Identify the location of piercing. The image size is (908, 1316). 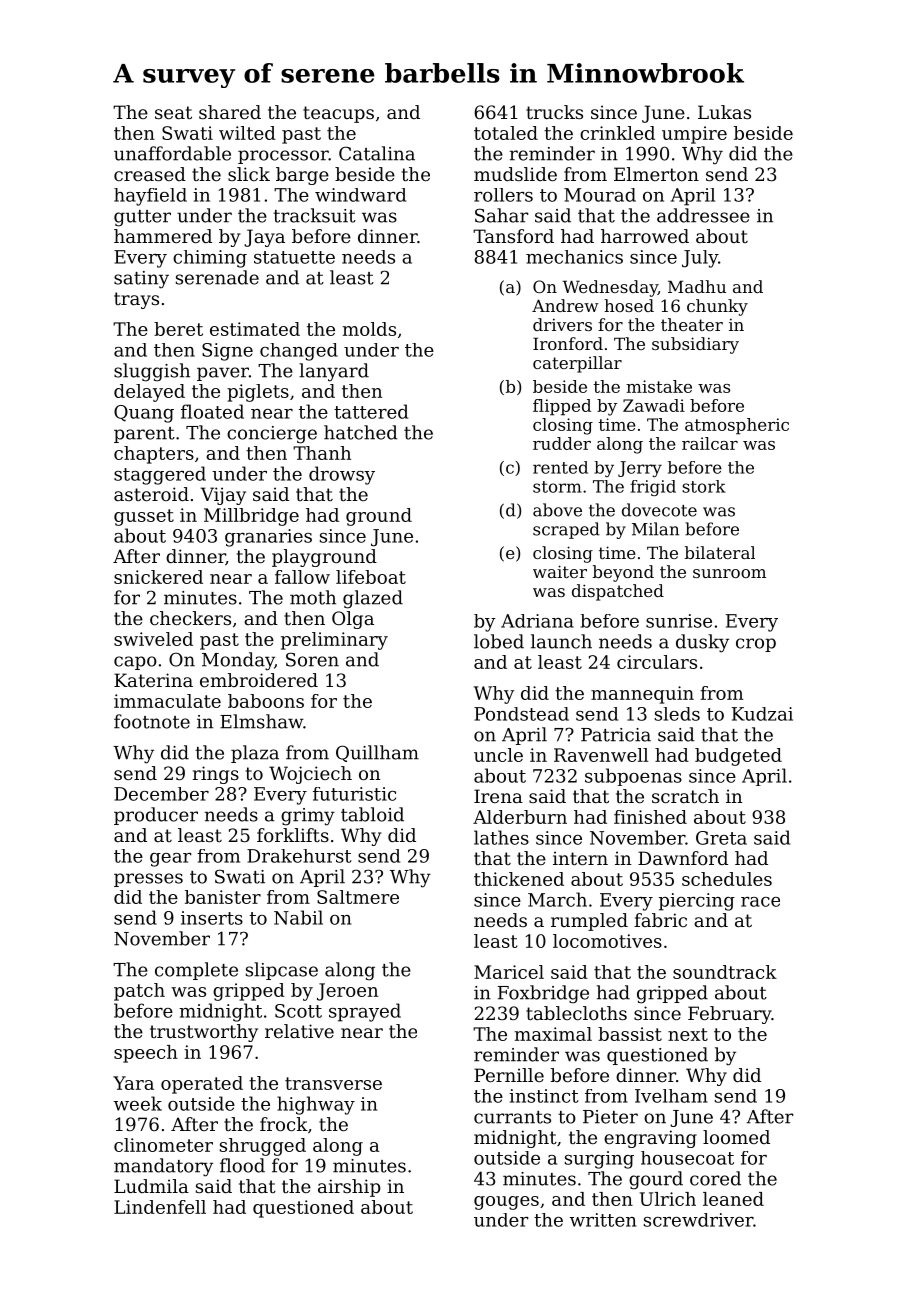
(697, 902).
